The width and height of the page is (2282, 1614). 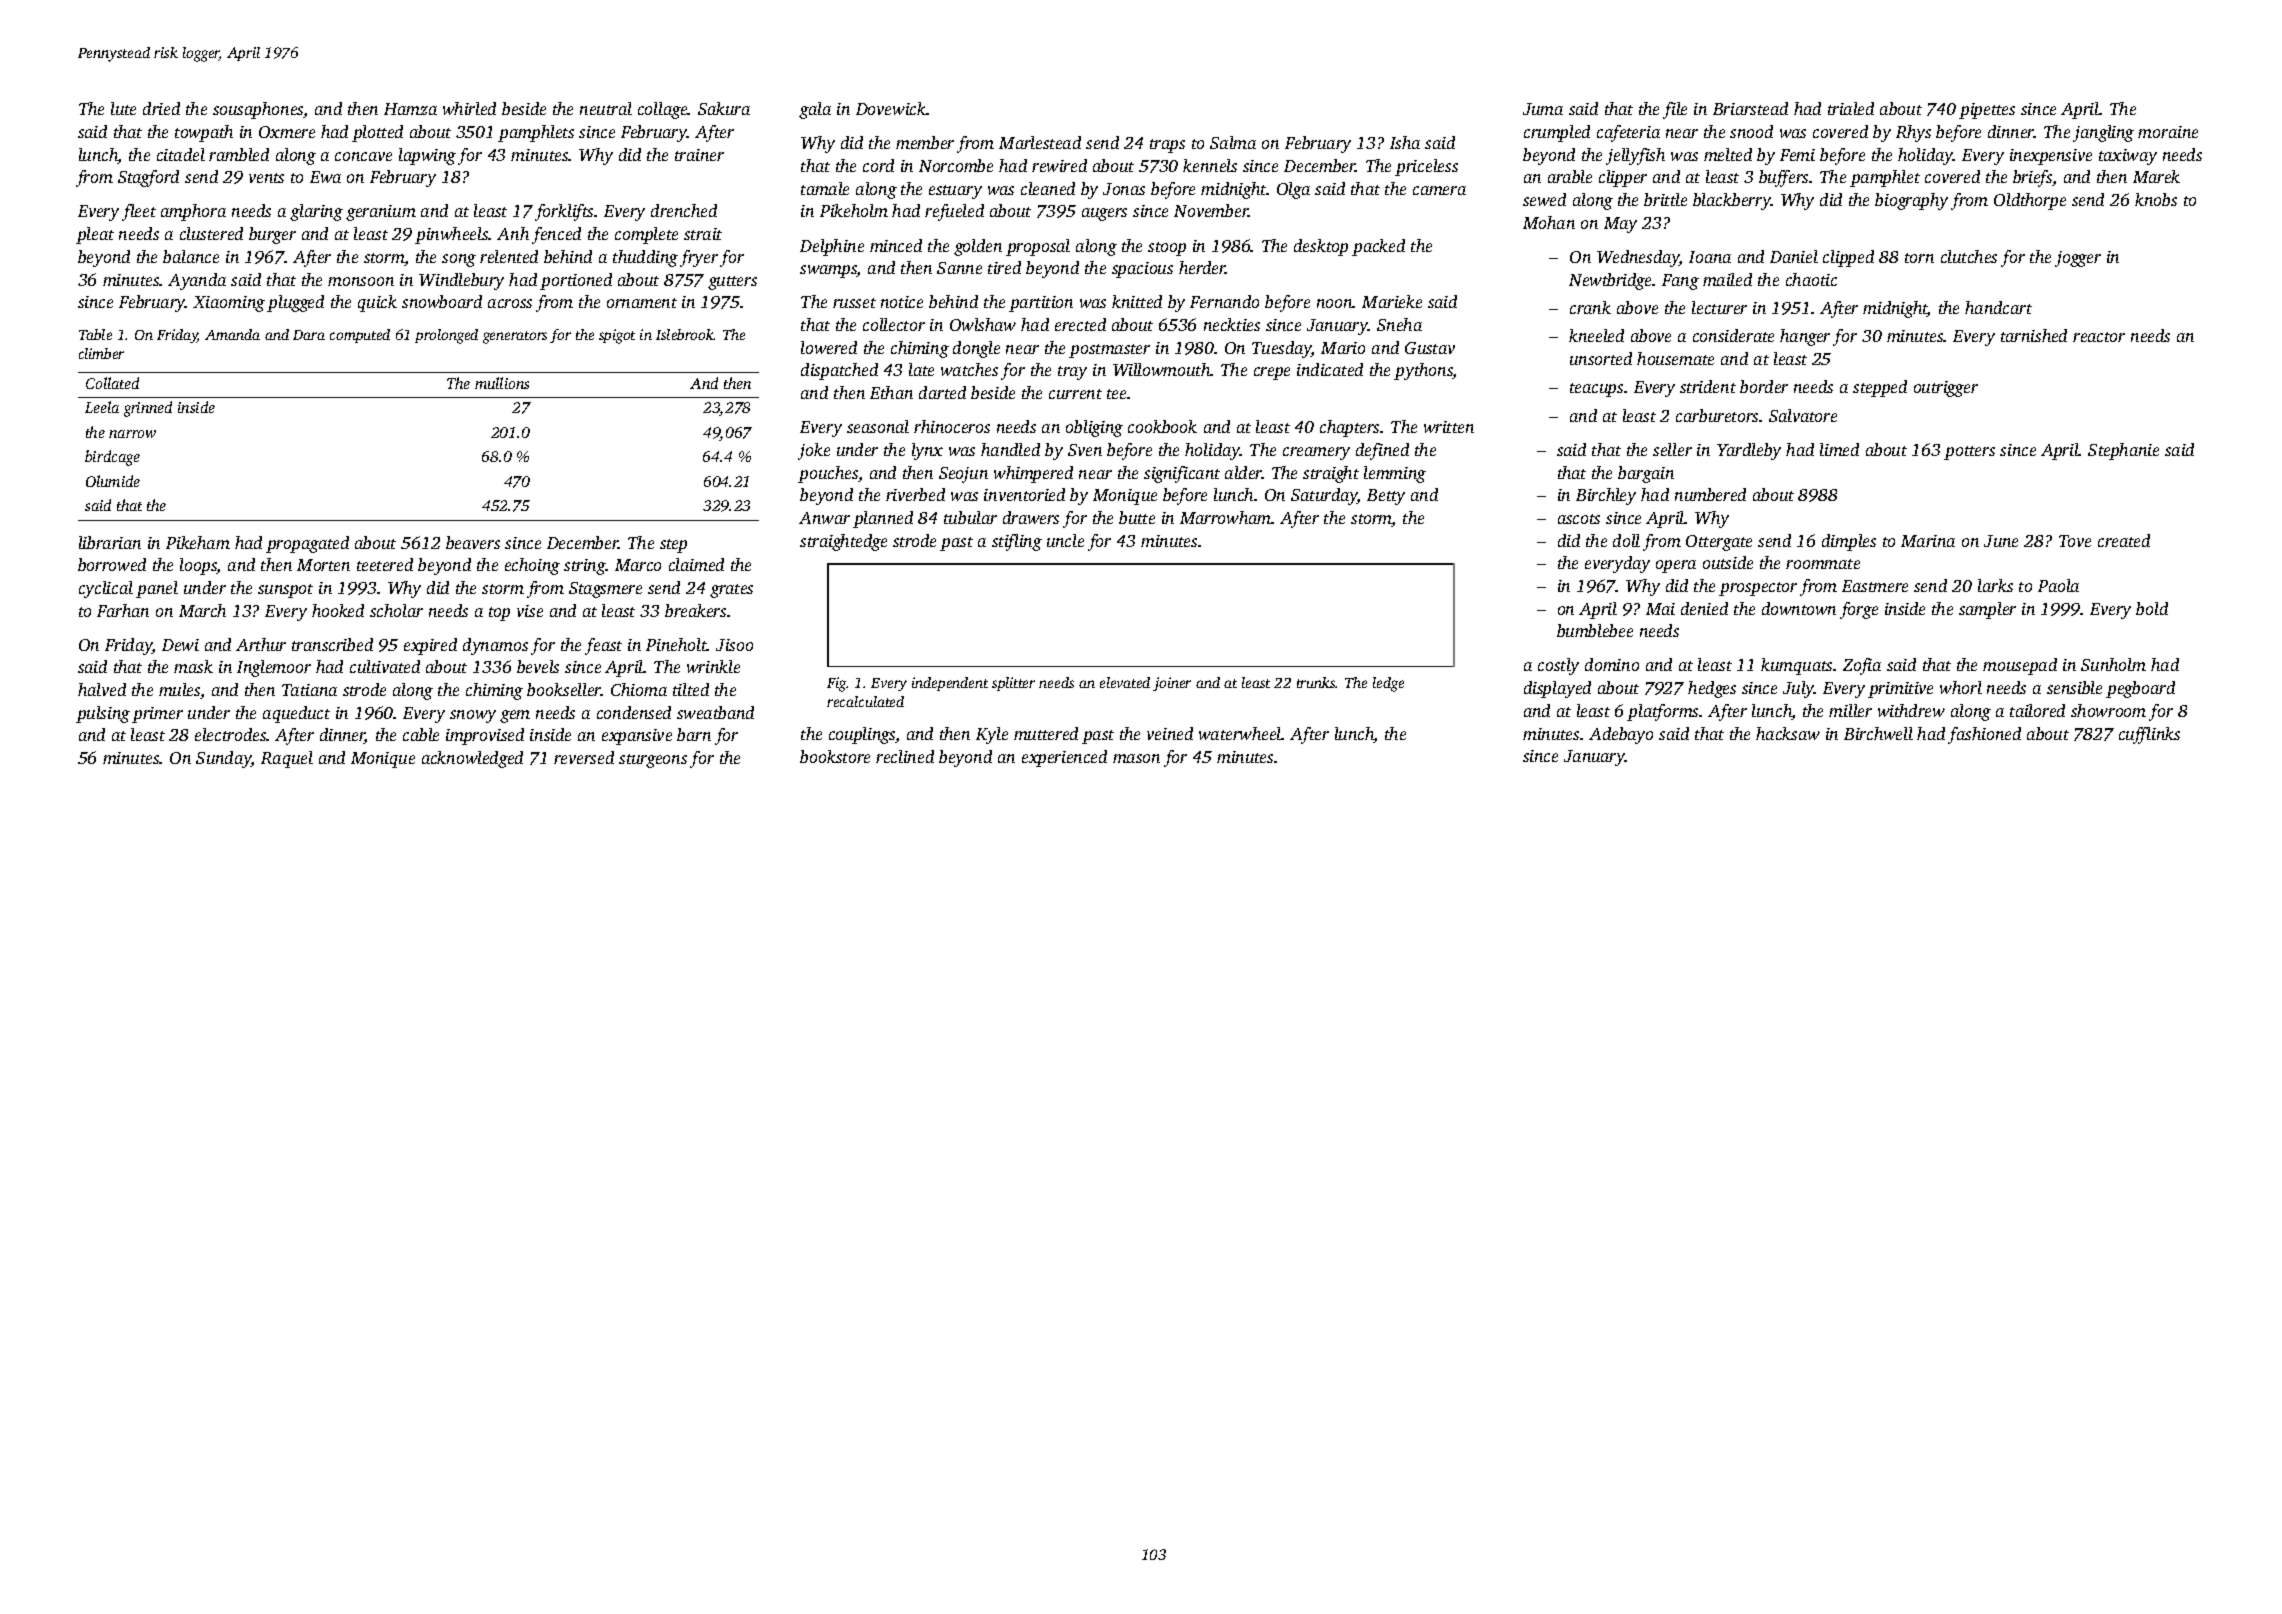 I want to click on wrinkle, so click(x=713, y=666).
